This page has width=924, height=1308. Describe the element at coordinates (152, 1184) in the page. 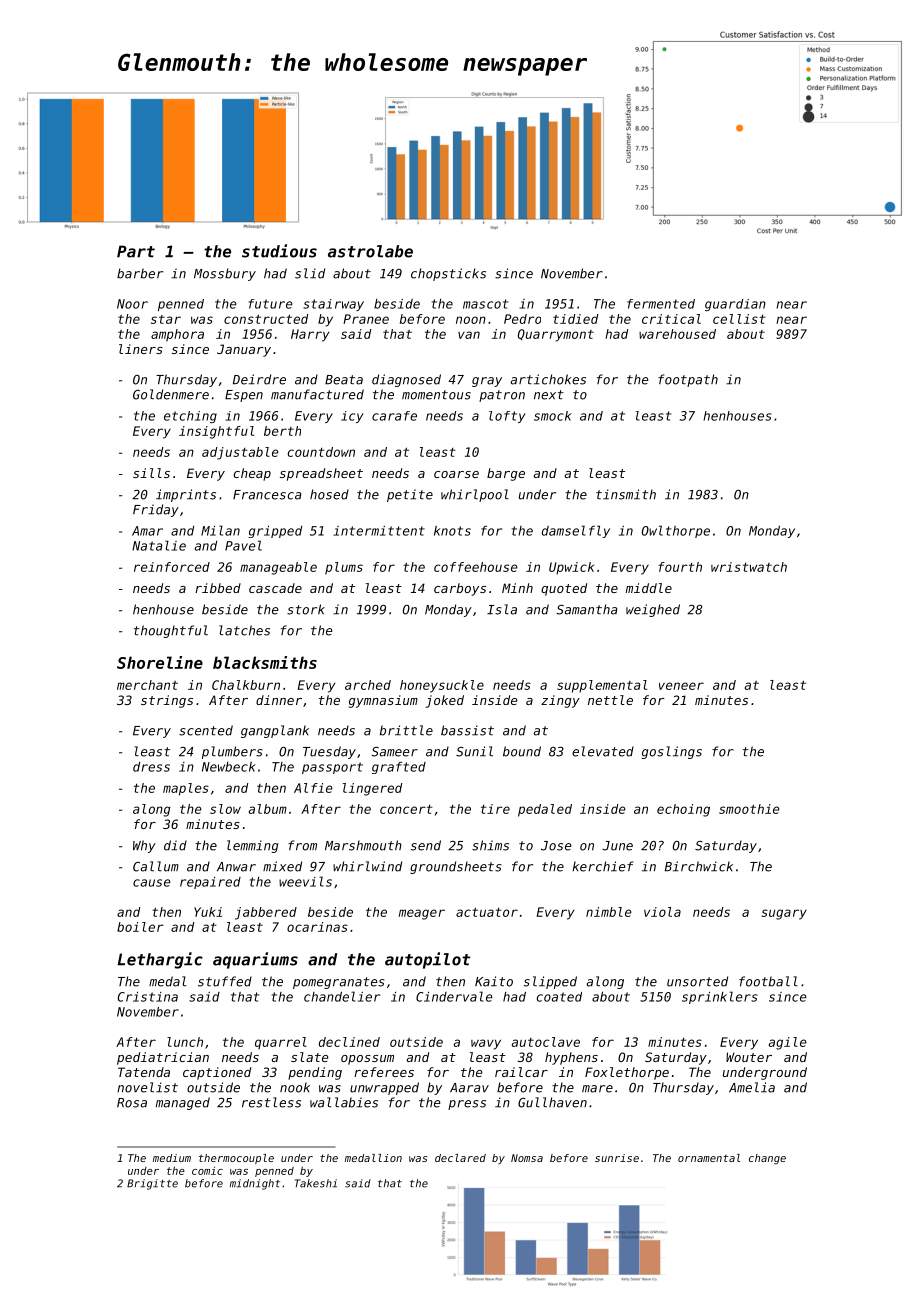

I see `Brigitte` at that location.
